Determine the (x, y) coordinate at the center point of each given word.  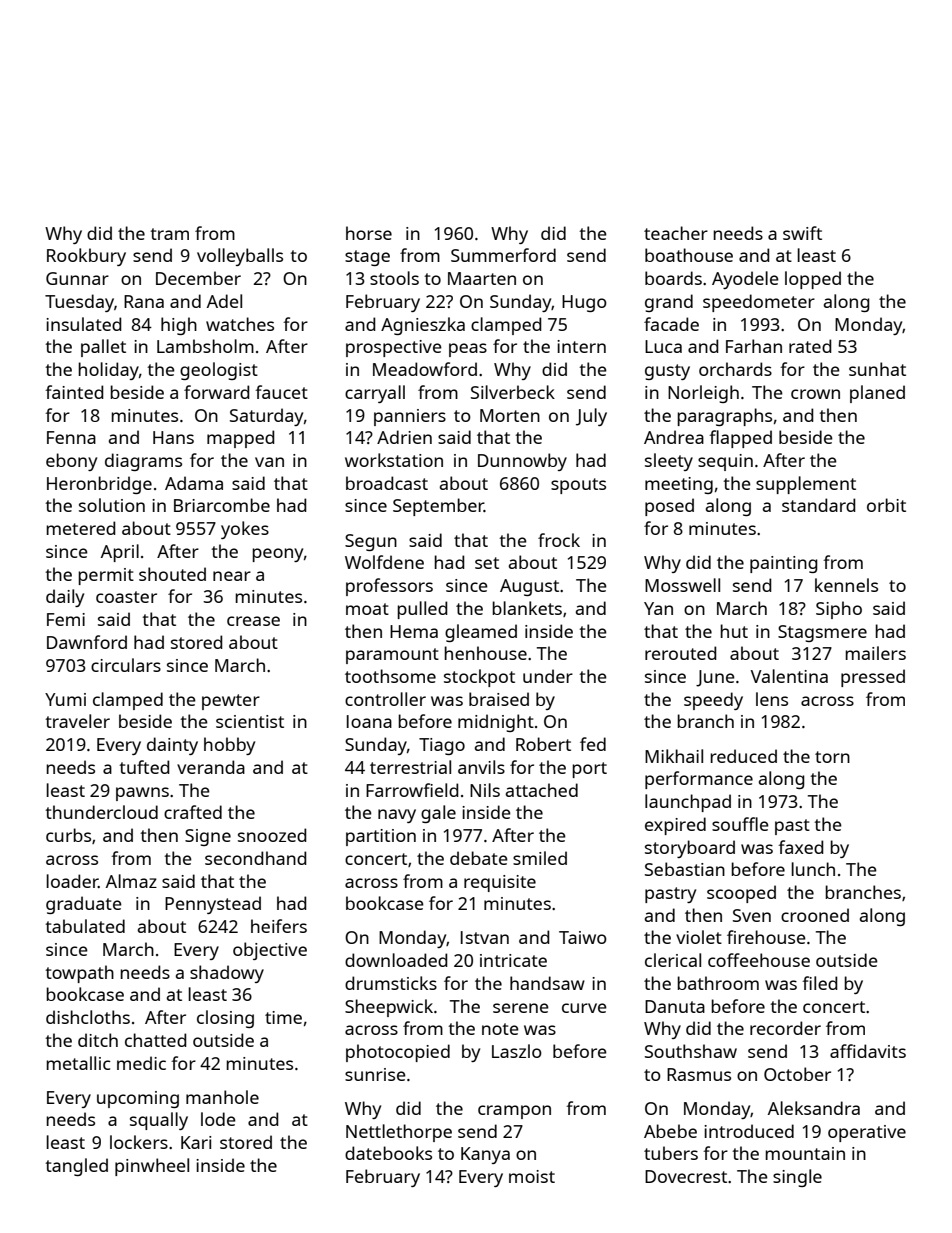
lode (218, 1119)
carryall (375, 394)
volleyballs (240, 257)
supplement (806, 485)
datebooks (388, 1153)
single (797, 1178)
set (487, 563)
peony (277, 555)
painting (784, 564)
